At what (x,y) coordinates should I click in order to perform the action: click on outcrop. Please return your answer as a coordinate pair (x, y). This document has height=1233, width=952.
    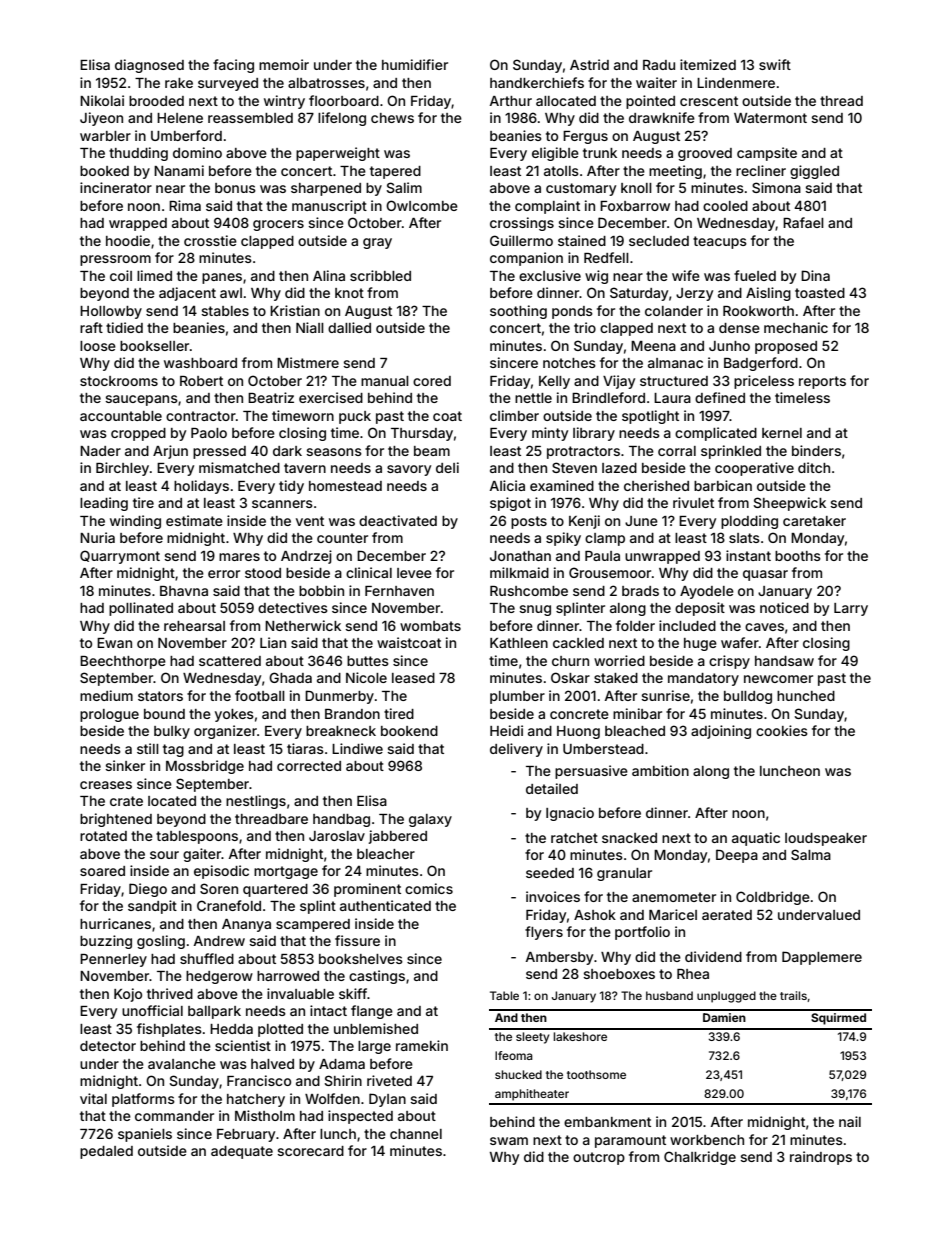
    Looking at the image, I should click on (599, 1158).
